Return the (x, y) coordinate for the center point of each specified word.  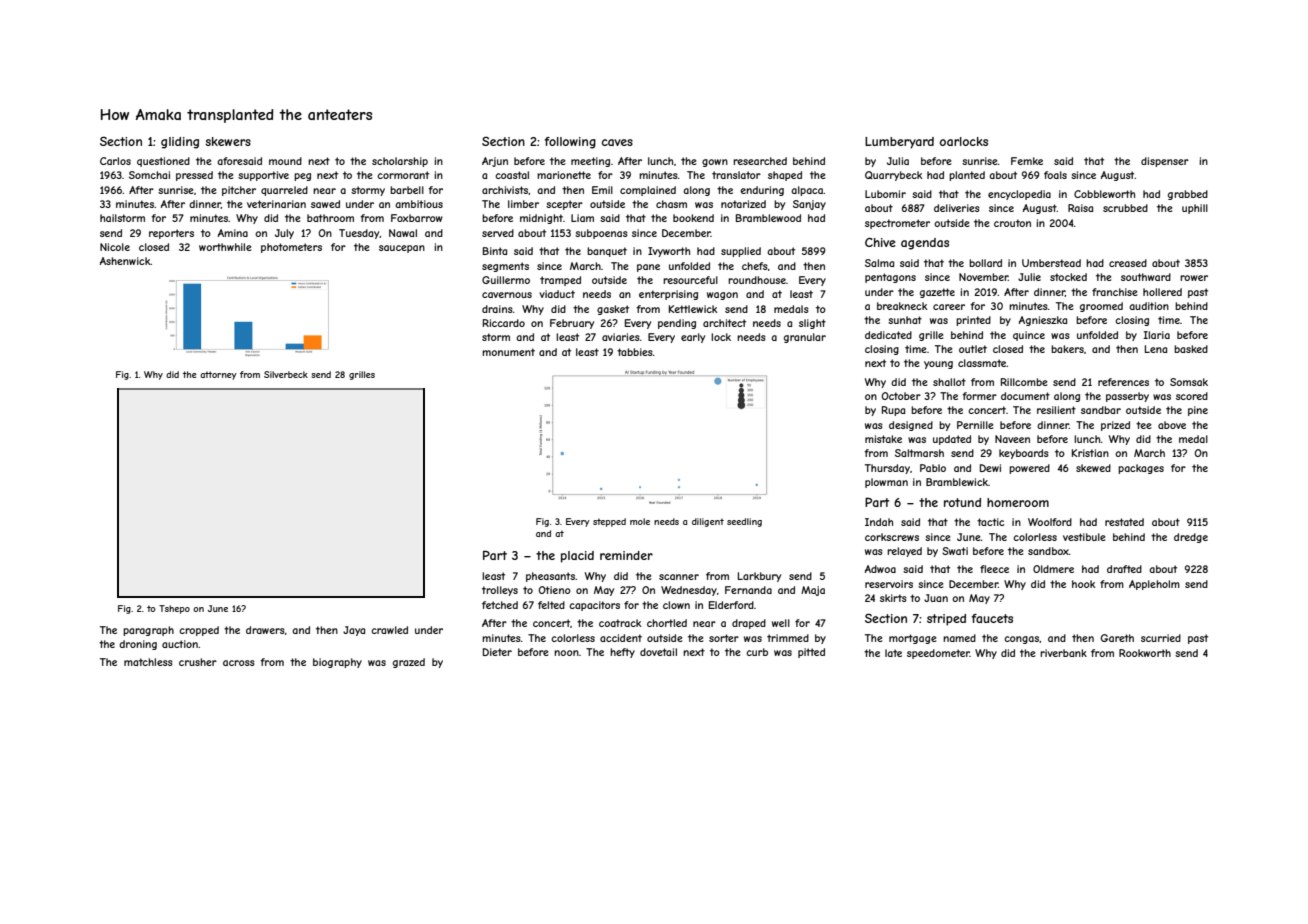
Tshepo (174, 609)
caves (617, 142)
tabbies (635, 352)
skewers (228, 141)
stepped (609, 522)
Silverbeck (286, 374)
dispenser (1165, 162)
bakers (1067, 349)
